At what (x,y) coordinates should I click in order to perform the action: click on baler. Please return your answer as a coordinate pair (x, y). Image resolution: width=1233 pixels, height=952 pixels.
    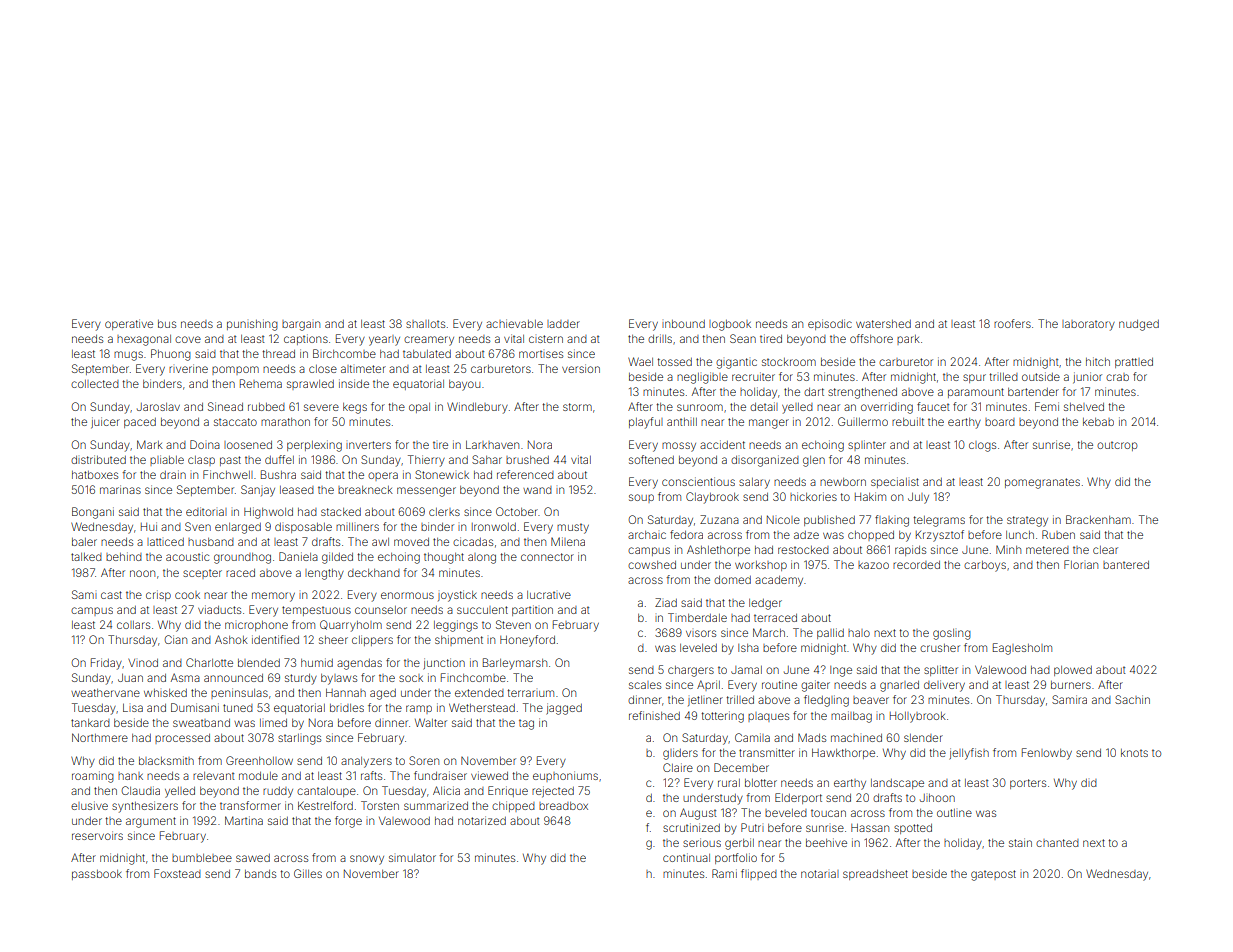
    Looking at the image, I should click on (84, 542).
